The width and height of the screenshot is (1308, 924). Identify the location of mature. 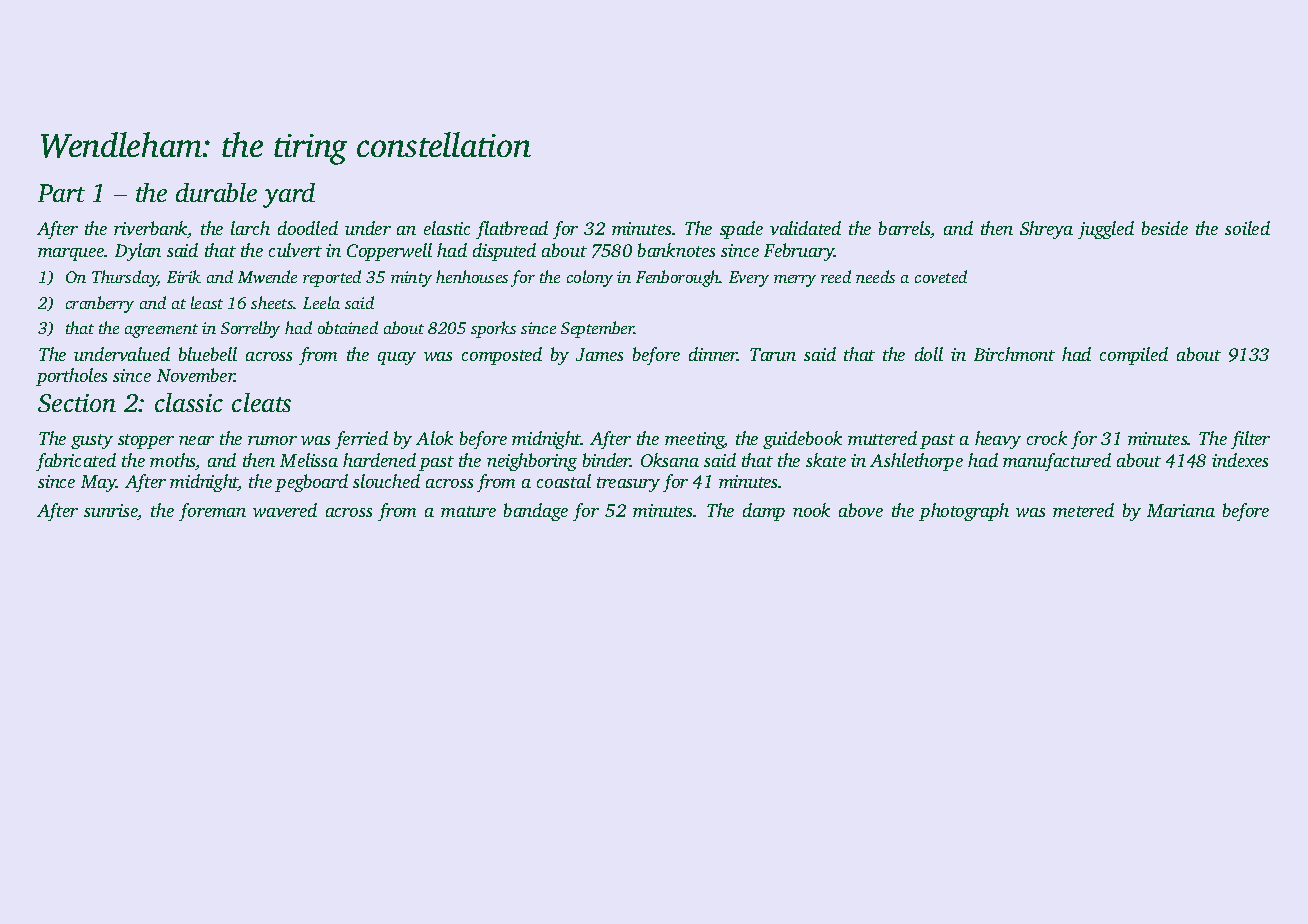
(468, 511).
